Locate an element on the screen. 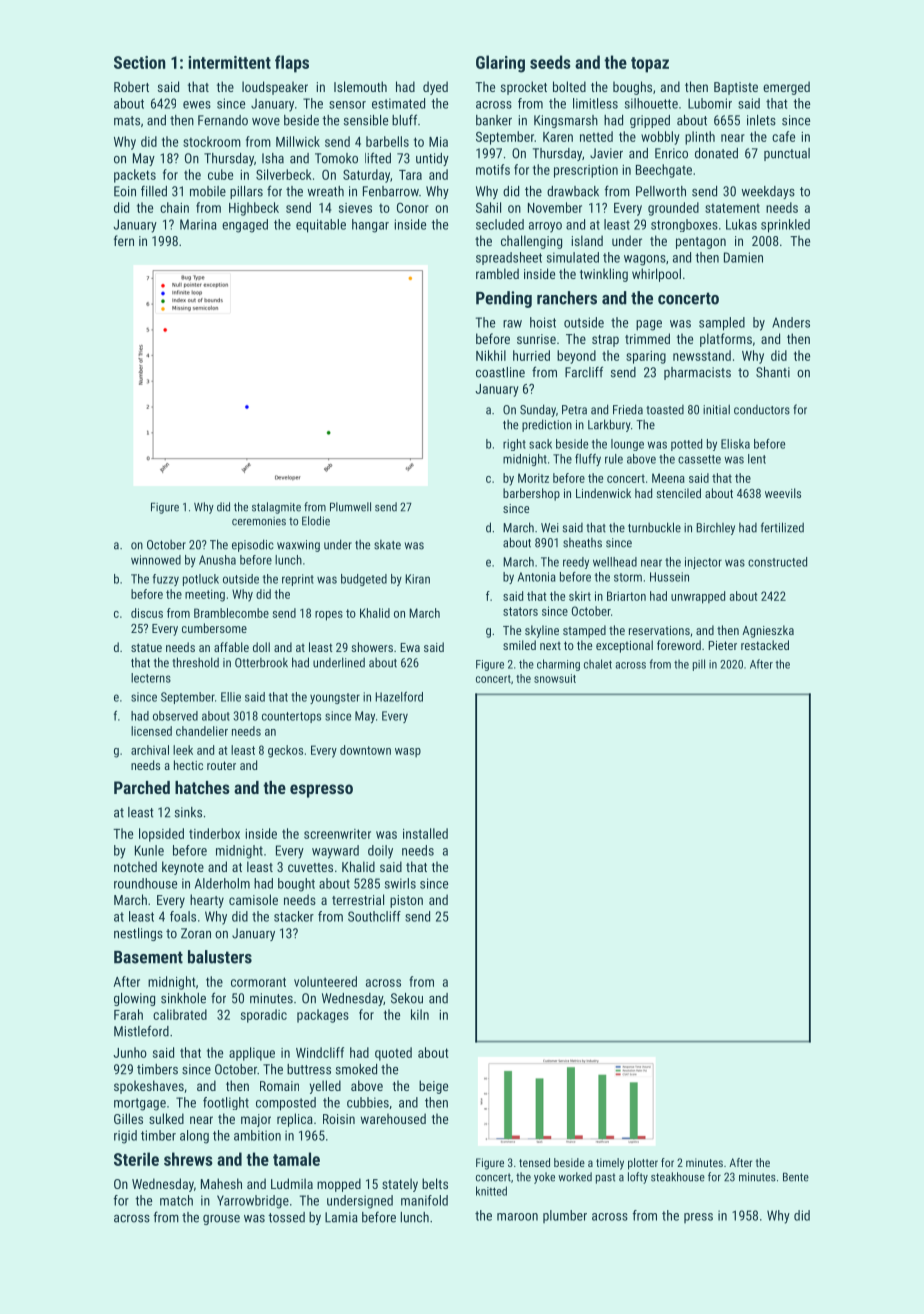 The height and width of the screenshot is (1314, 924). replica is located at coordinates (295, 1120).
